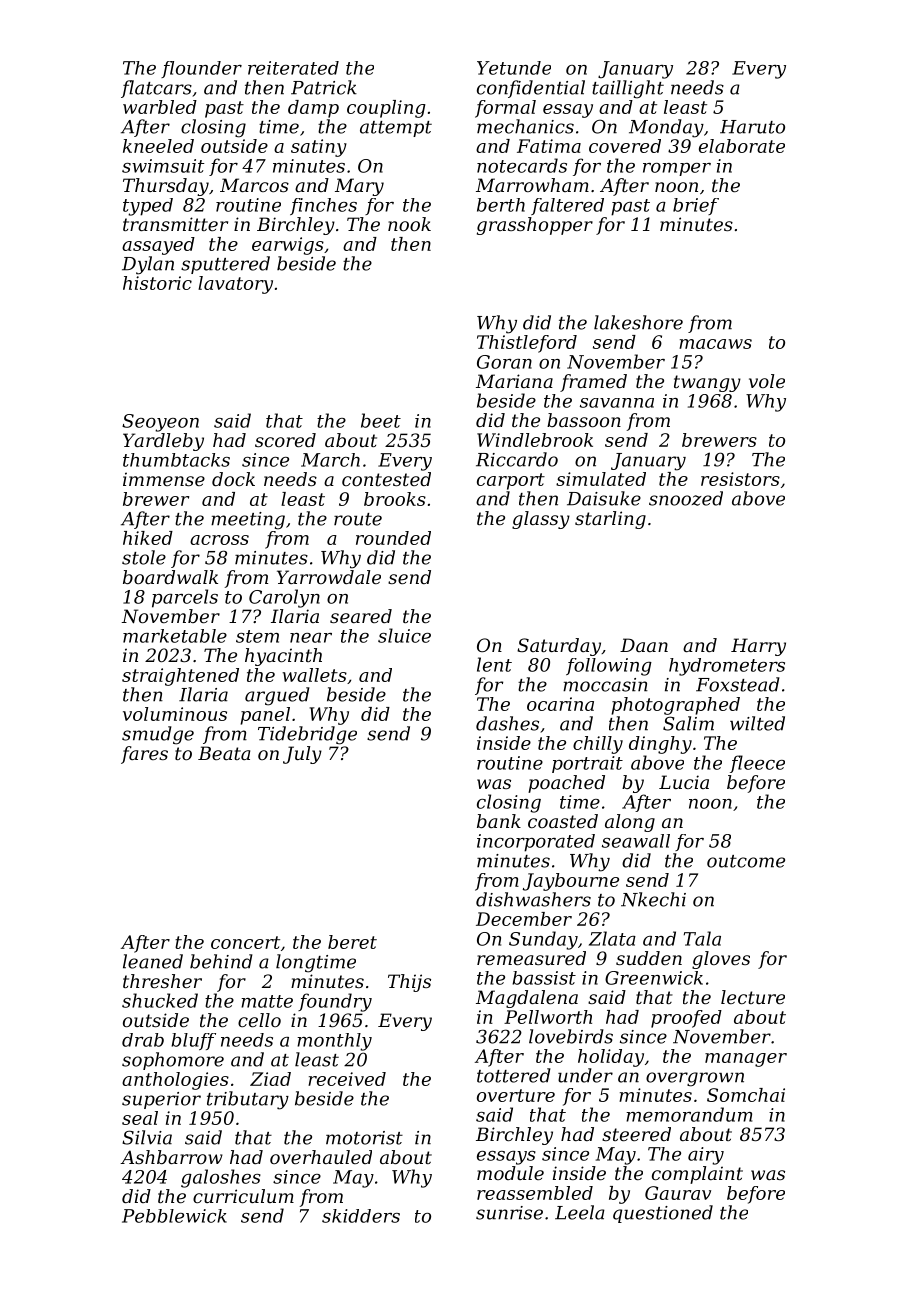  Describe the element at coordinates (752, 127) in the document. I see `Haruto` at that location.
